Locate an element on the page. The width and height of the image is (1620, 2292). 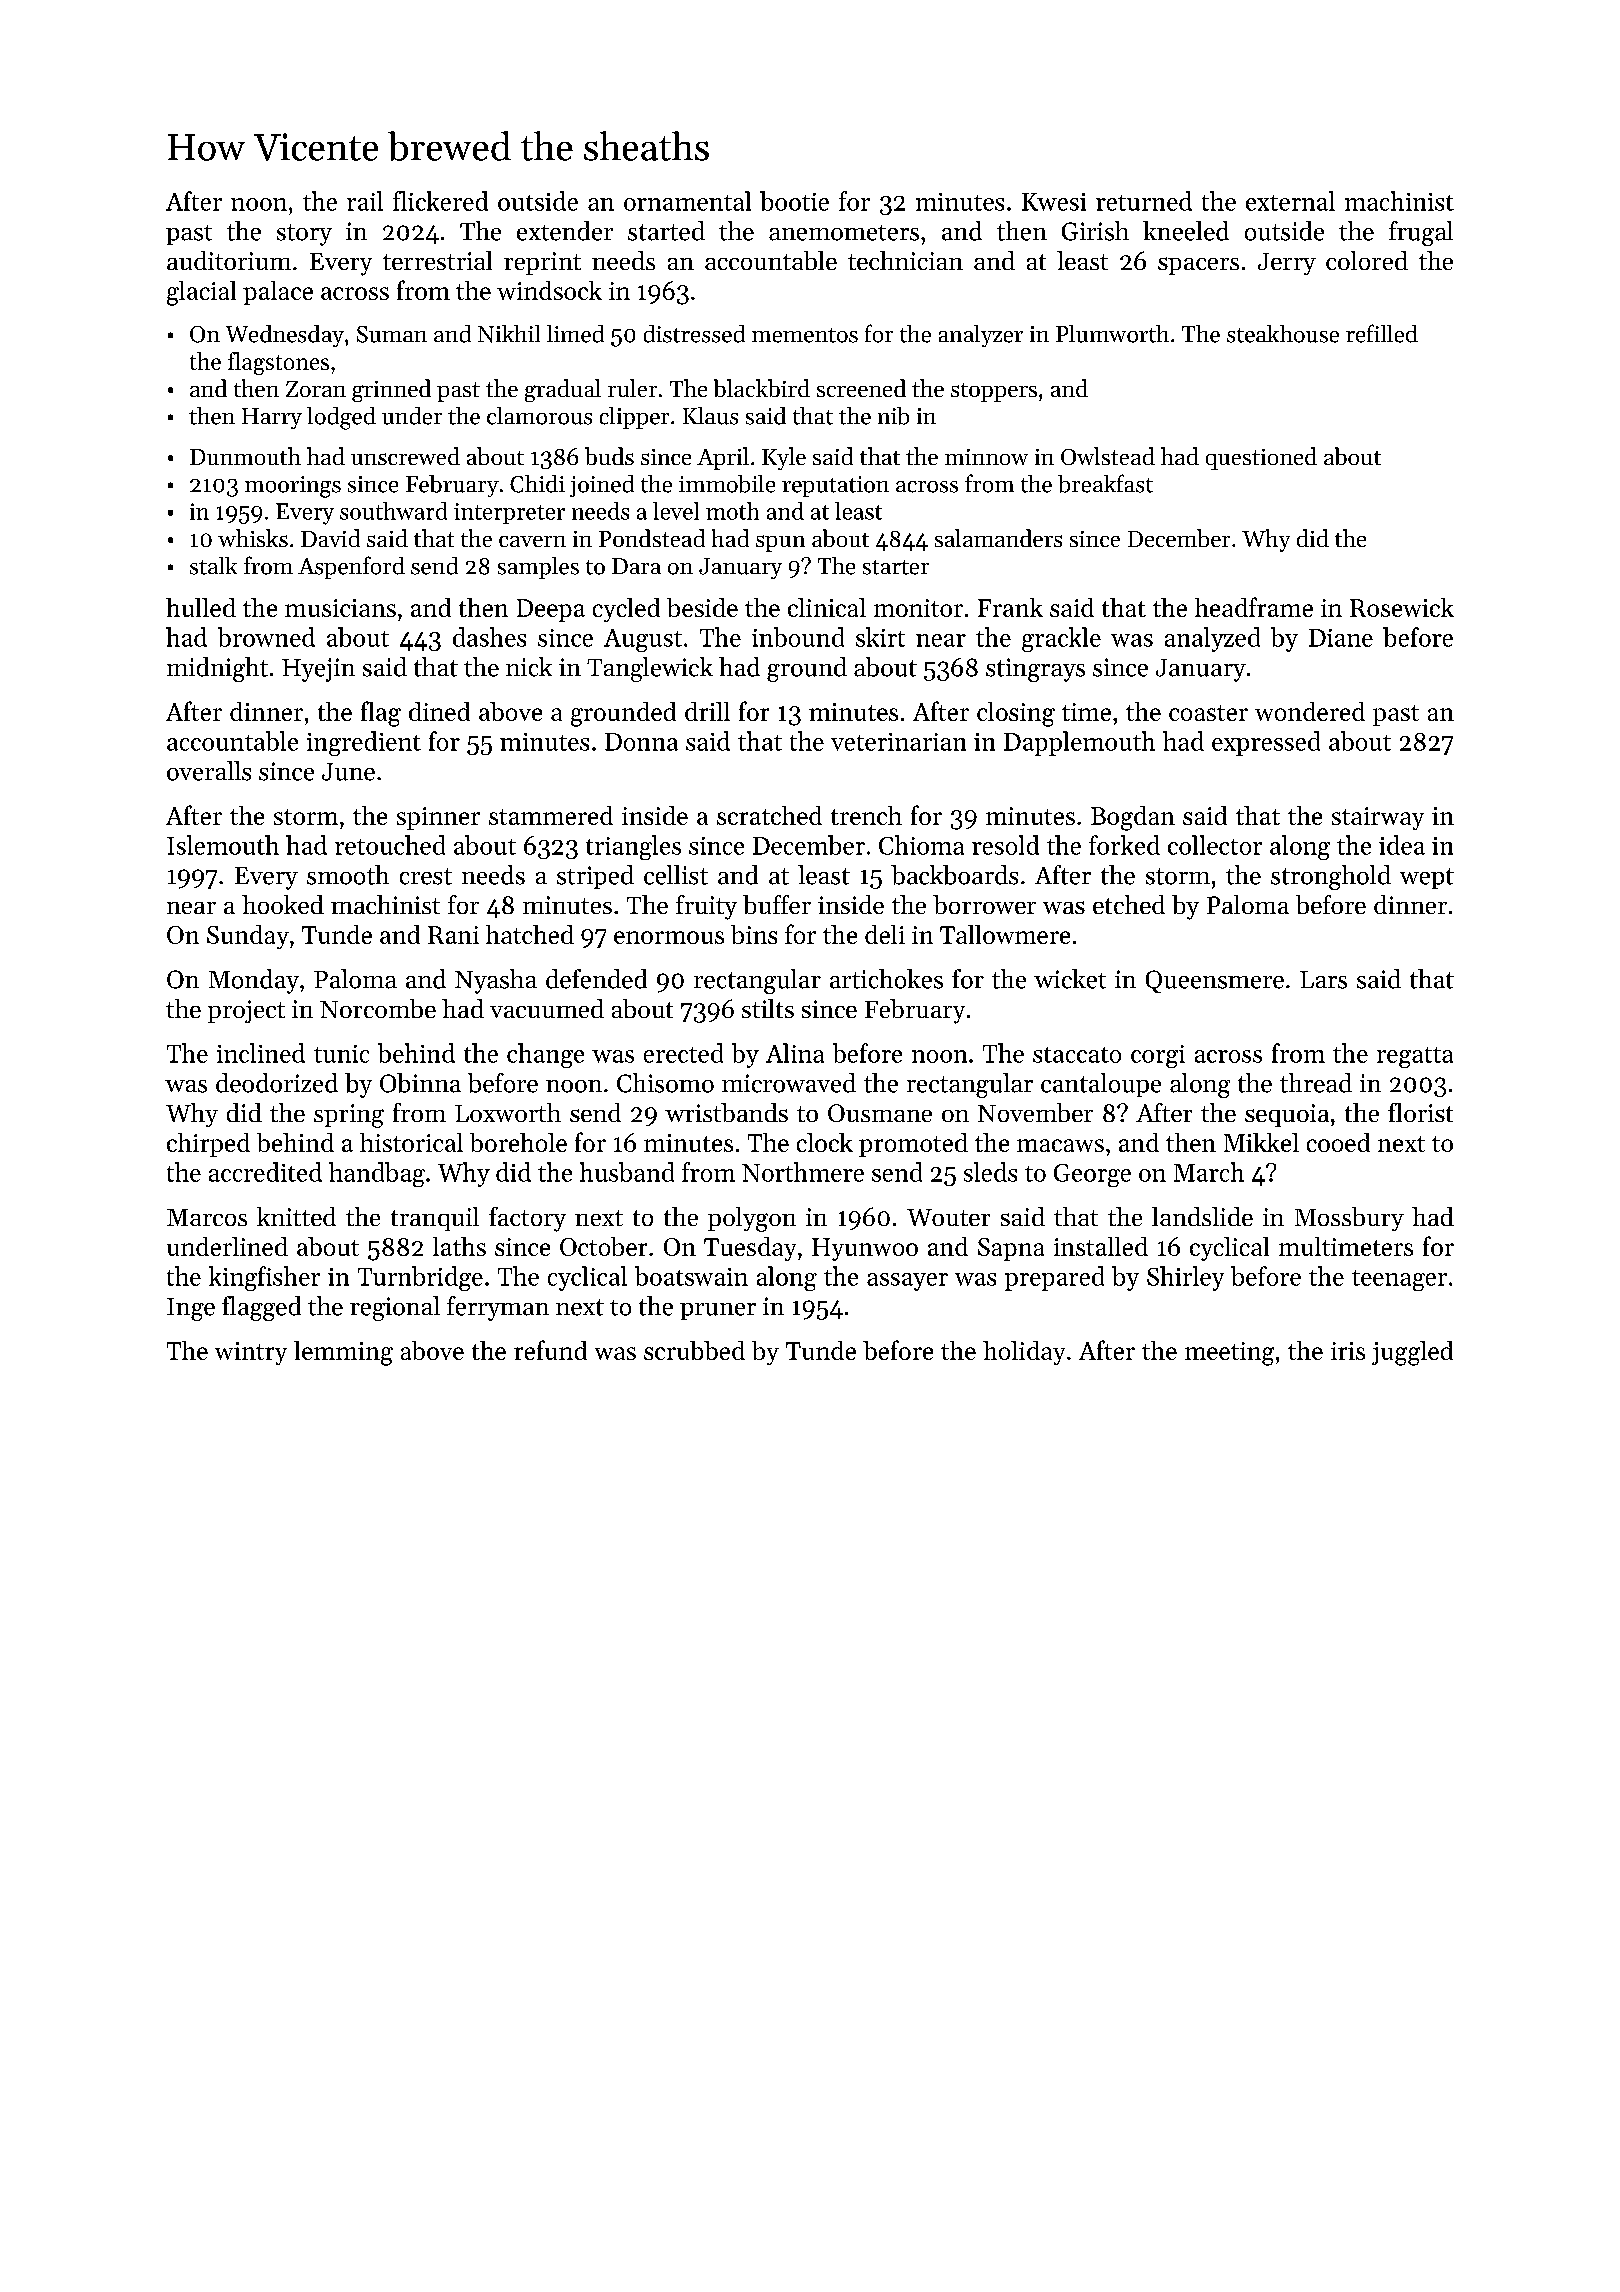
triangles is located at coordinates (633, 847).
